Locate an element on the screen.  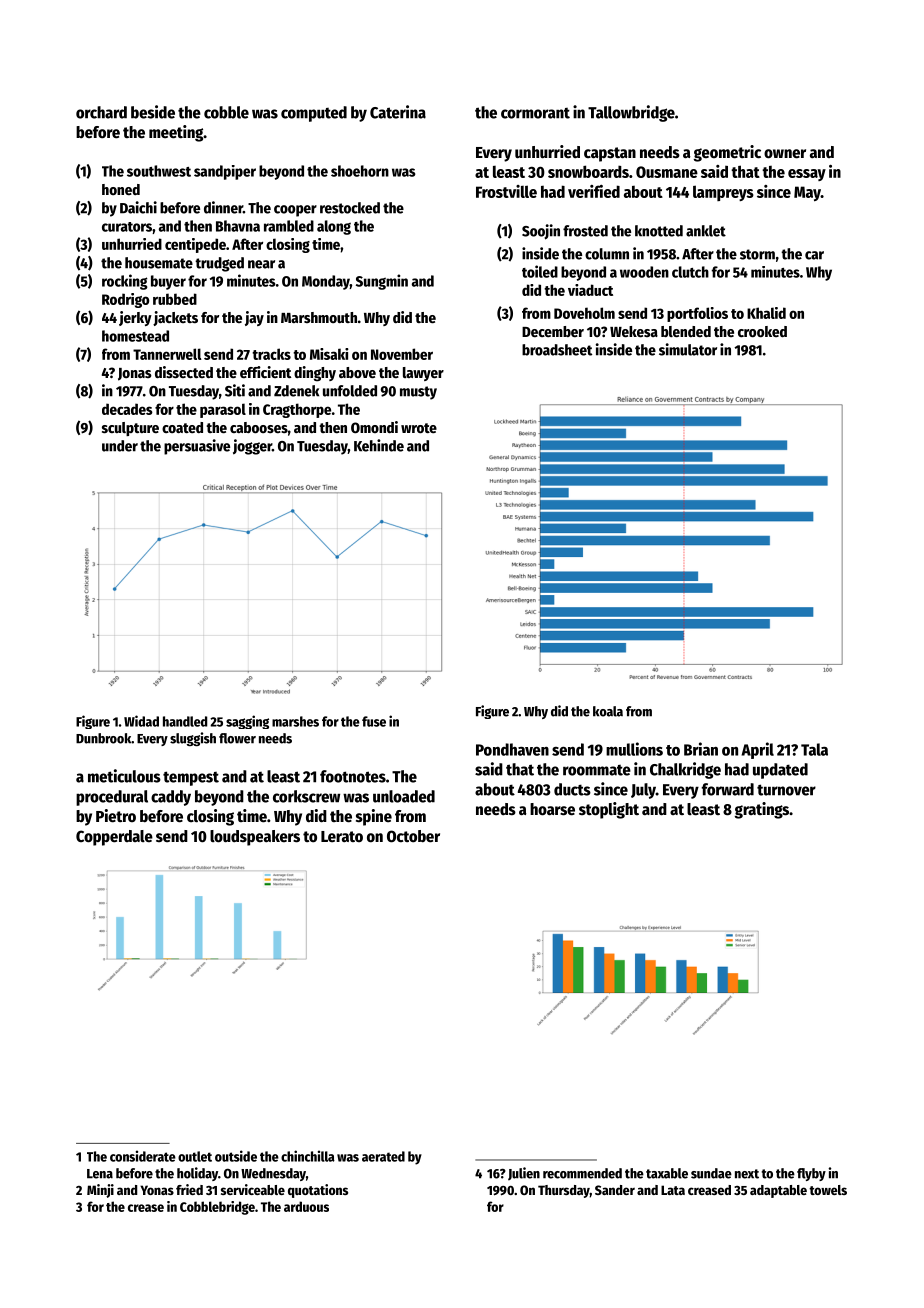
crooked is located at coordinates (762, 331).
